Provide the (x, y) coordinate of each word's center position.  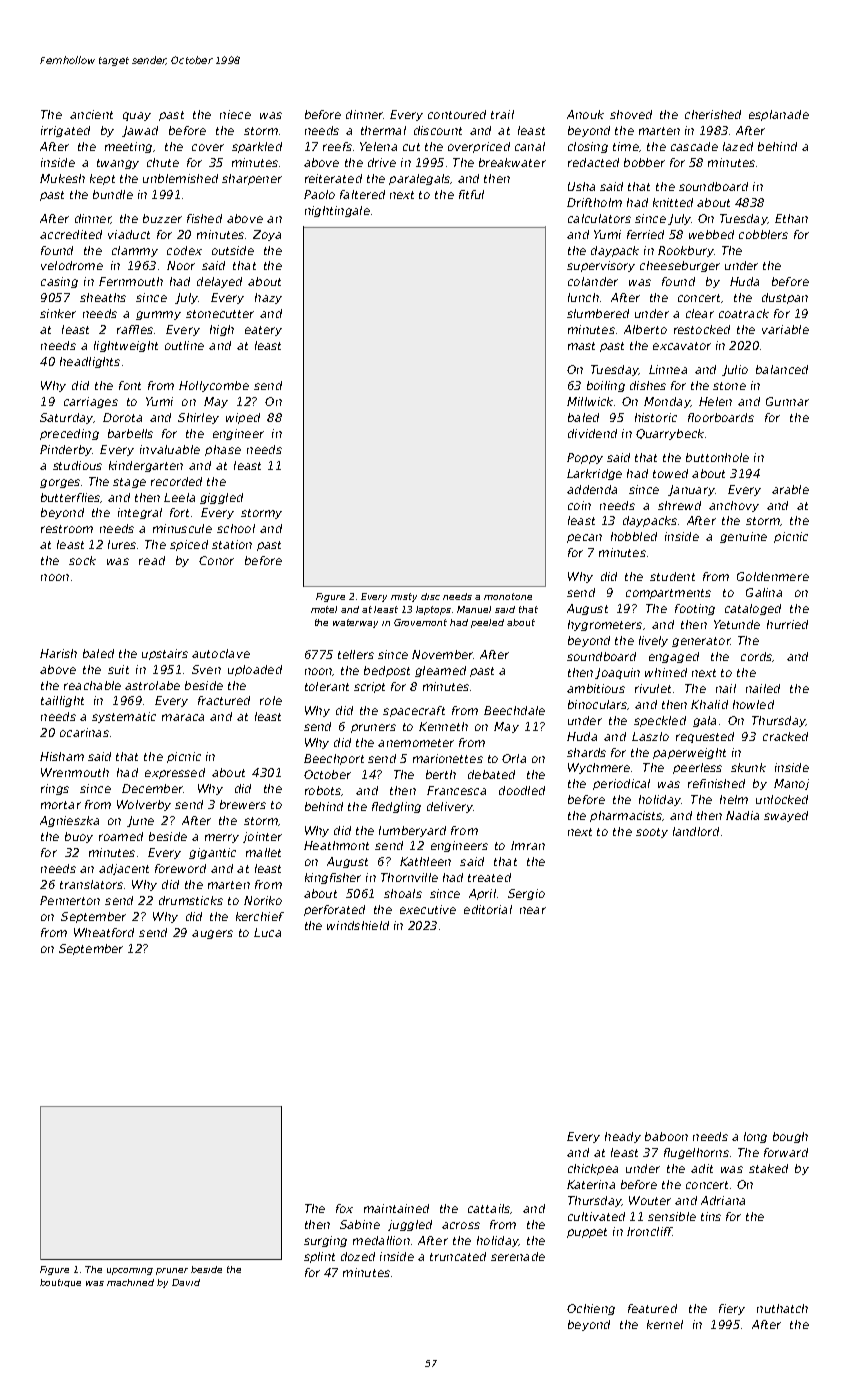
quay (137, 116)
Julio (735, 370)
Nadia (742, 815)
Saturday (66, 418)
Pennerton (70, 900)
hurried (787, 624)
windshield (358, 925)
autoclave (221, 653)
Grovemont (420, 622)
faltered (362, 194)
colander (593, 281)
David (186, 1282)
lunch (583, 297)
